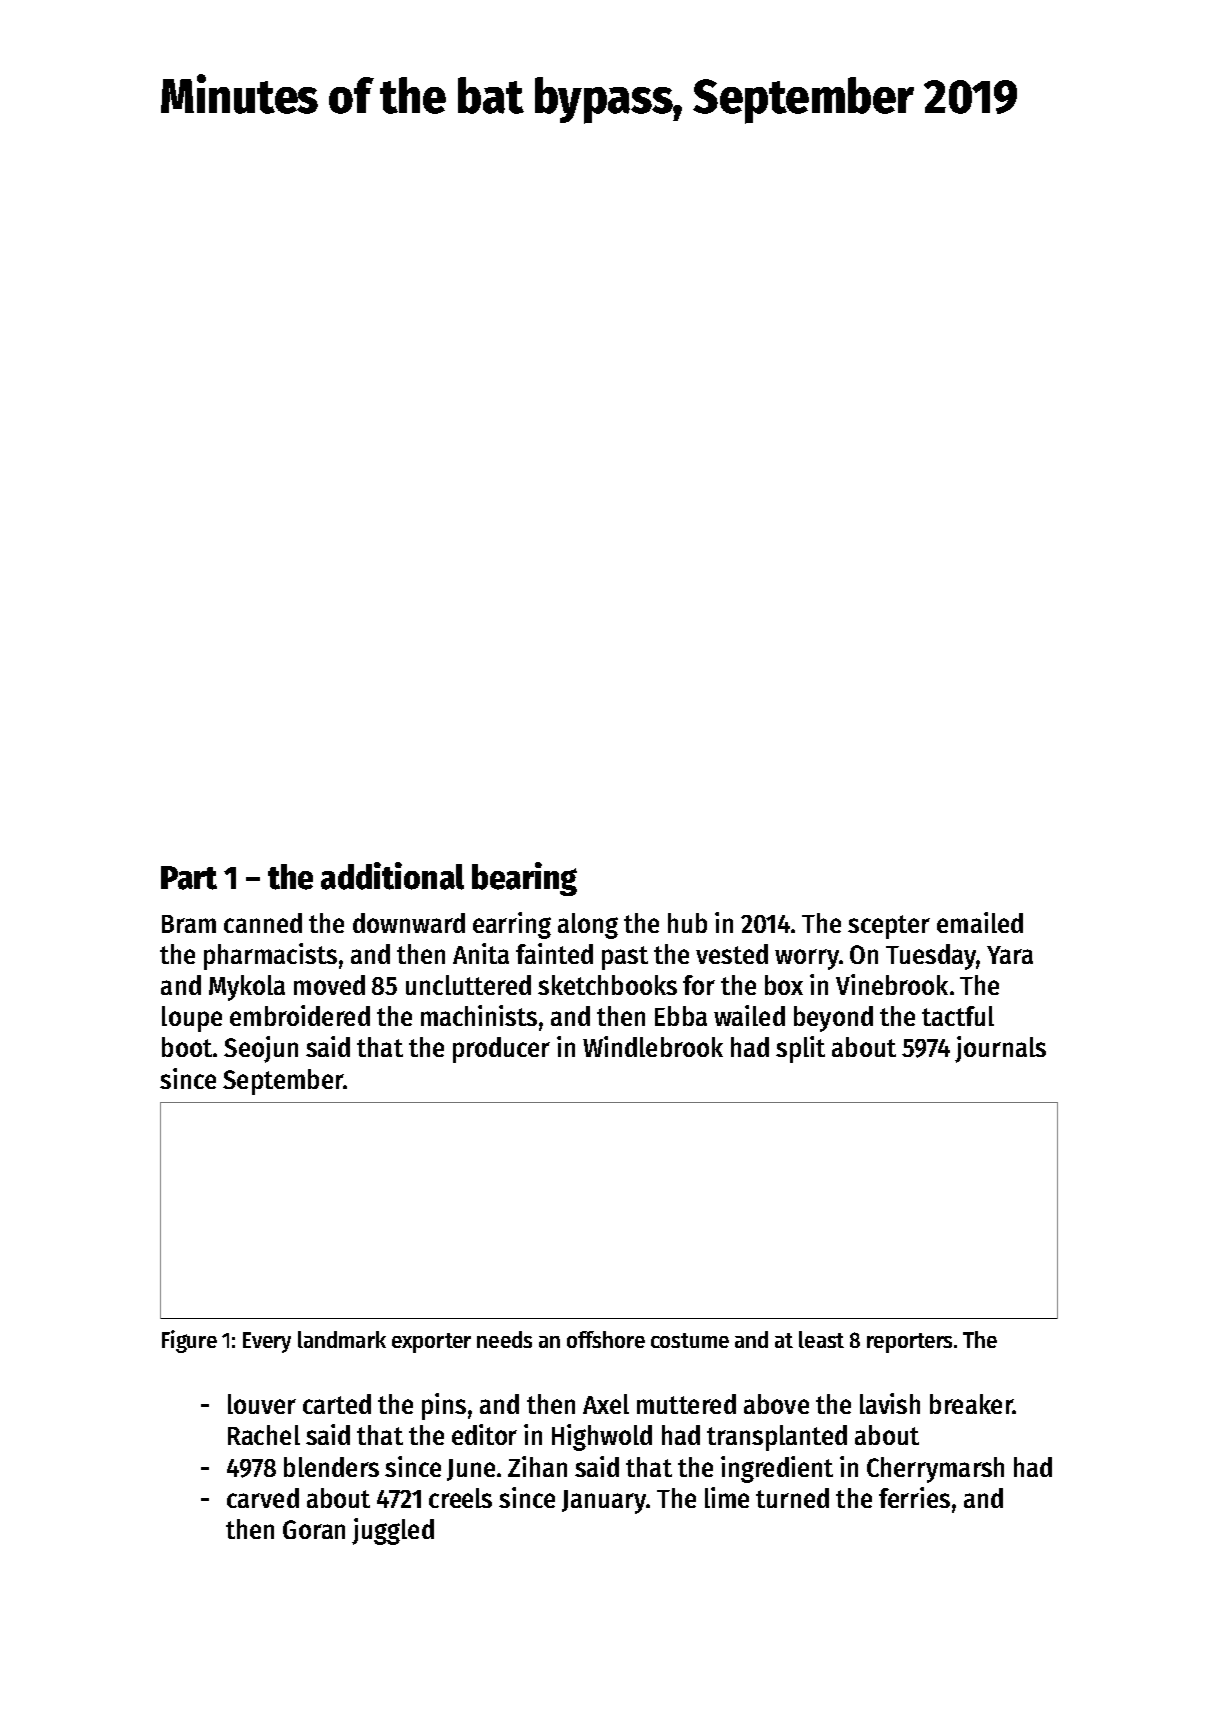 Image resolution: width=1218 pixels, height=1722 pixels. I want to click on reporters, so click(909, 1343).
